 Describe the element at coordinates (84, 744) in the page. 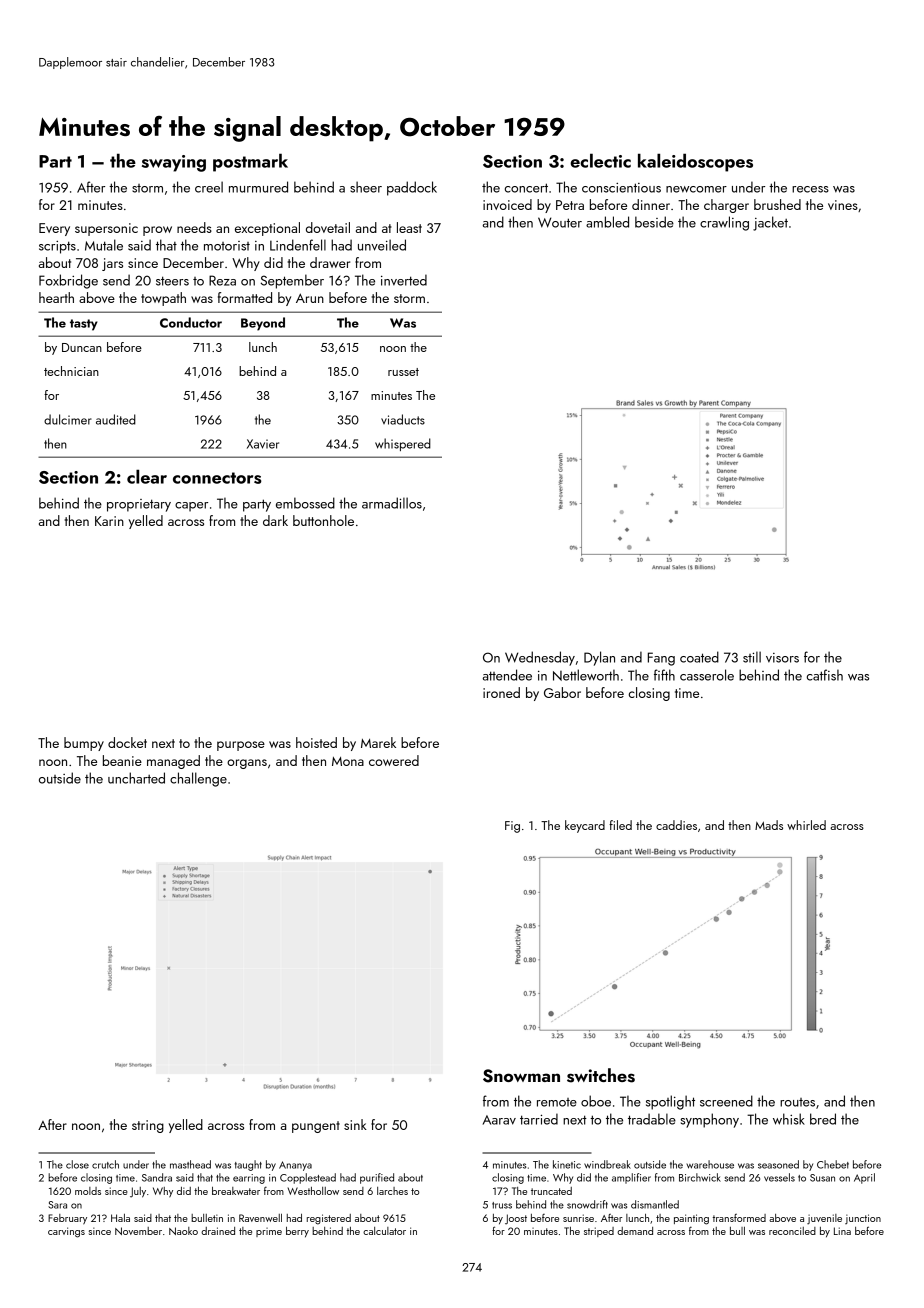

I see `bumpy` at that location.
